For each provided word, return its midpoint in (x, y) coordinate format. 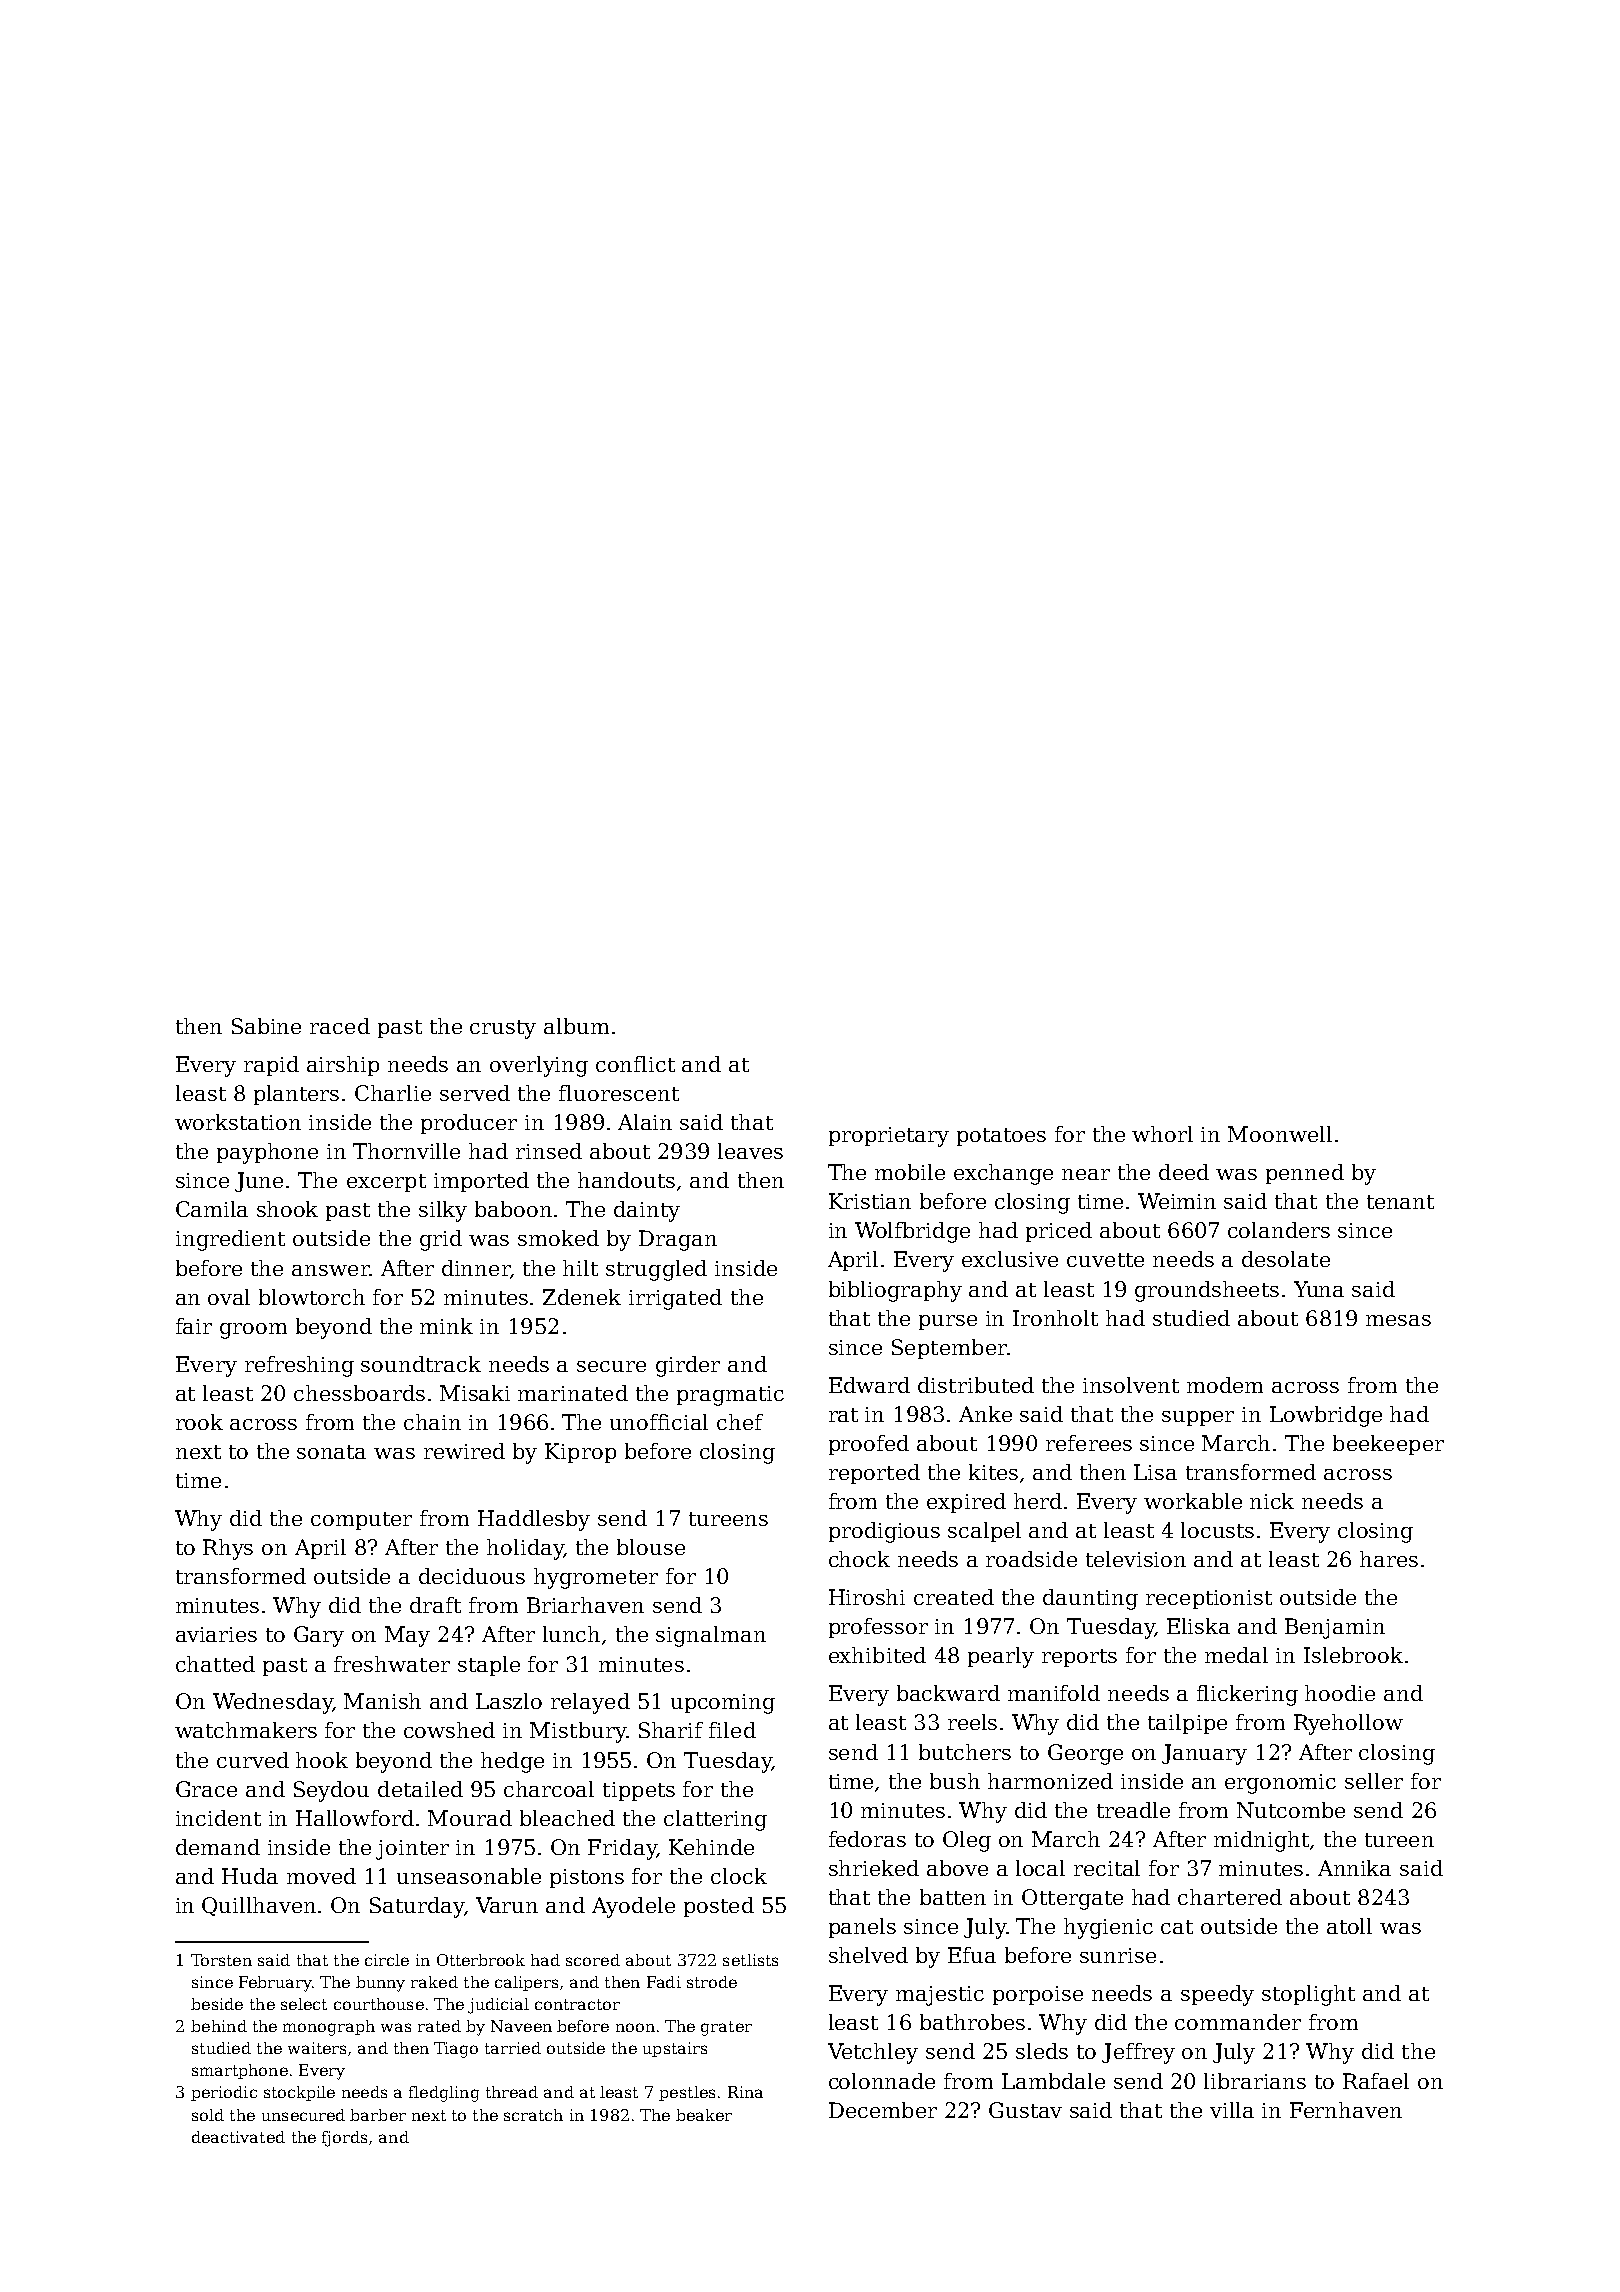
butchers (965, 1752)
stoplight (1308, 1995)
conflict (635, 1064)
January (1204, 1754)
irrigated (675, 1299)
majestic (940, 1996)
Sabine (266, 1026)
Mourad (470, 1818)
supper (1198, 1418)
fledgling (444, 2094)
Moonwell (1280, 1134)
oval (229, 1297)
